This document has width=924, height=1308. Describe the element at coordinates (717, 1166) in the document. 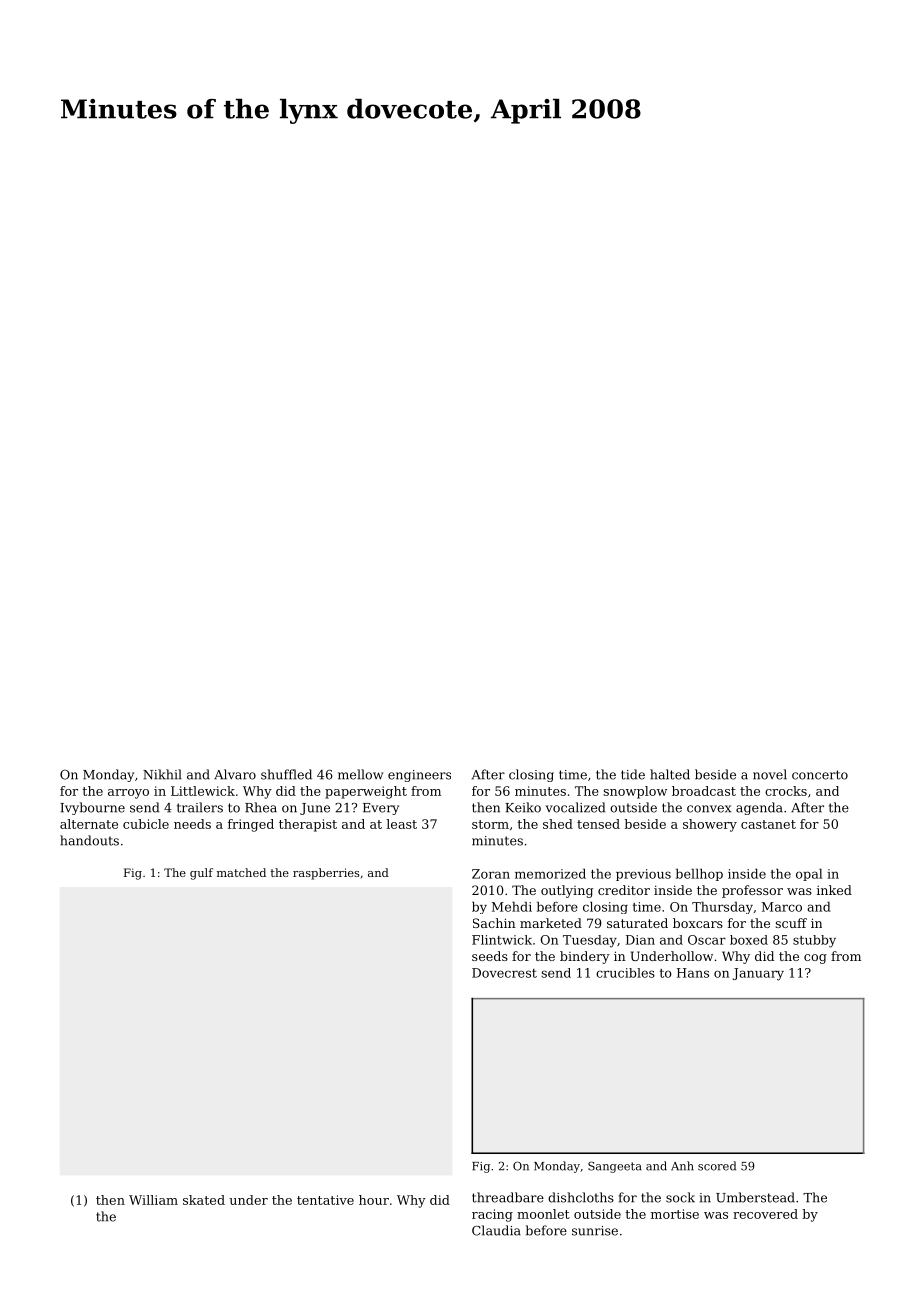

I see `scored` at that location.
